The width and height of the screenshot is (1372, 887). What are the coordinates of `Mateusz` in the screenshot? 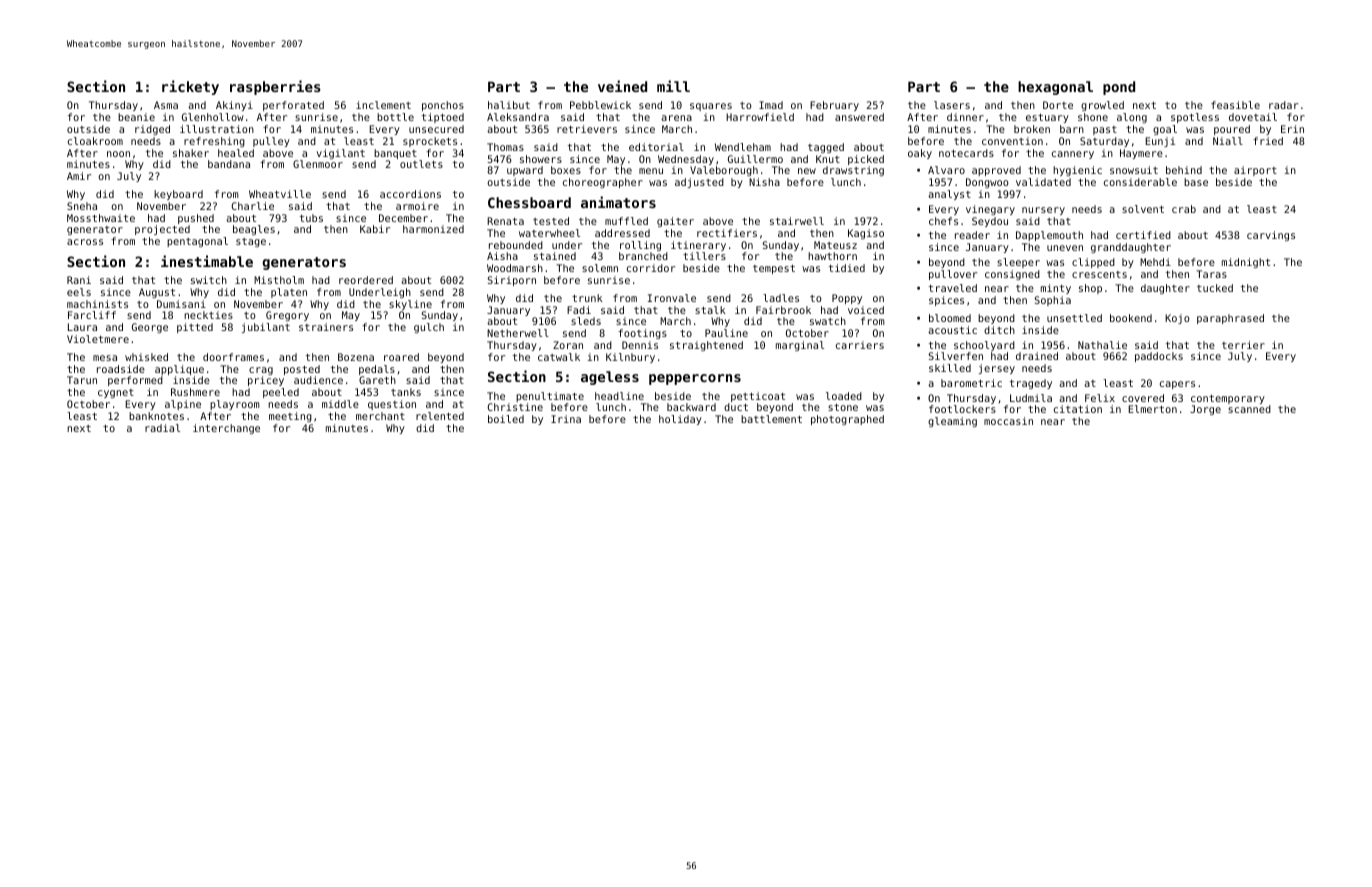 It's located at (835, 245).
